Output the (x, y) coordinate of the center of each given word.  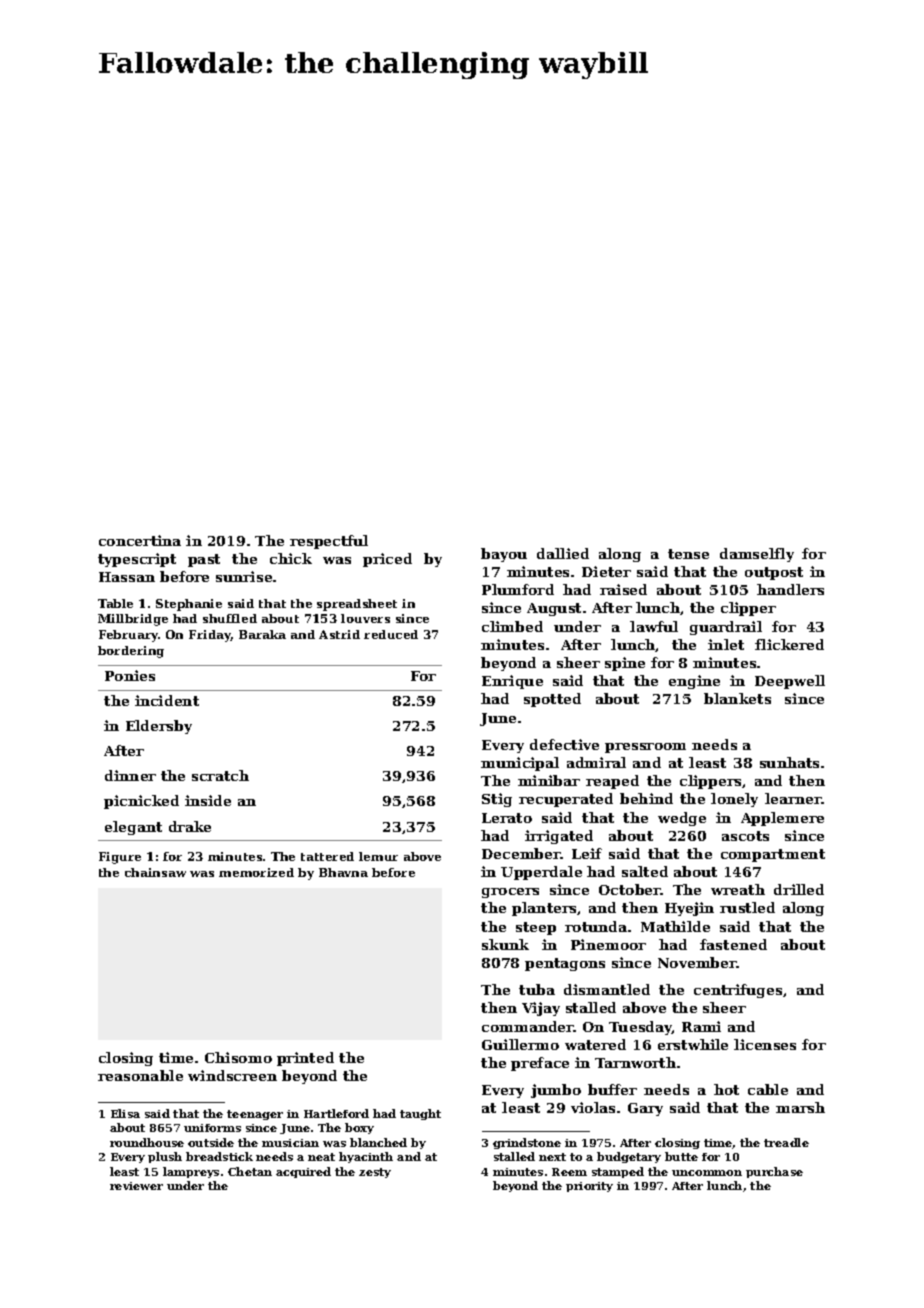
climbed (512, 626)
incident (167, 700)
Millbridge (133, 620)
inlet (726, 644)
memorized (256, 872)
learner (793, 798)
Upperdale (541, 873)
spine (625, 664)
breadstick (219, 1156)
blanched (378, 1142)
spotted (552, 700)
